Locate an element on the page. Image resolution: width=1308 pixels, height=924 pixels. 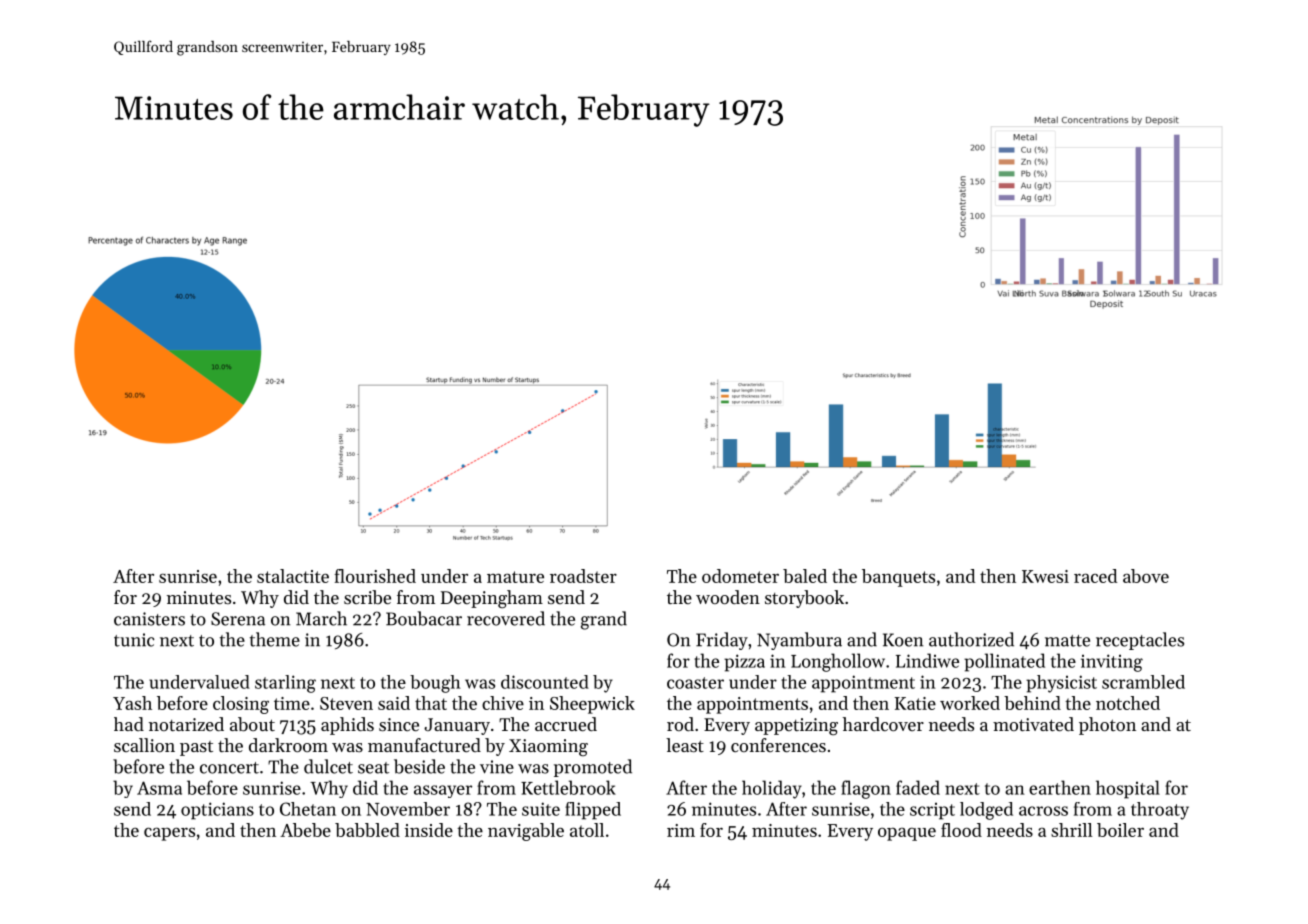
notched is located at coordinates (1128, 703).
